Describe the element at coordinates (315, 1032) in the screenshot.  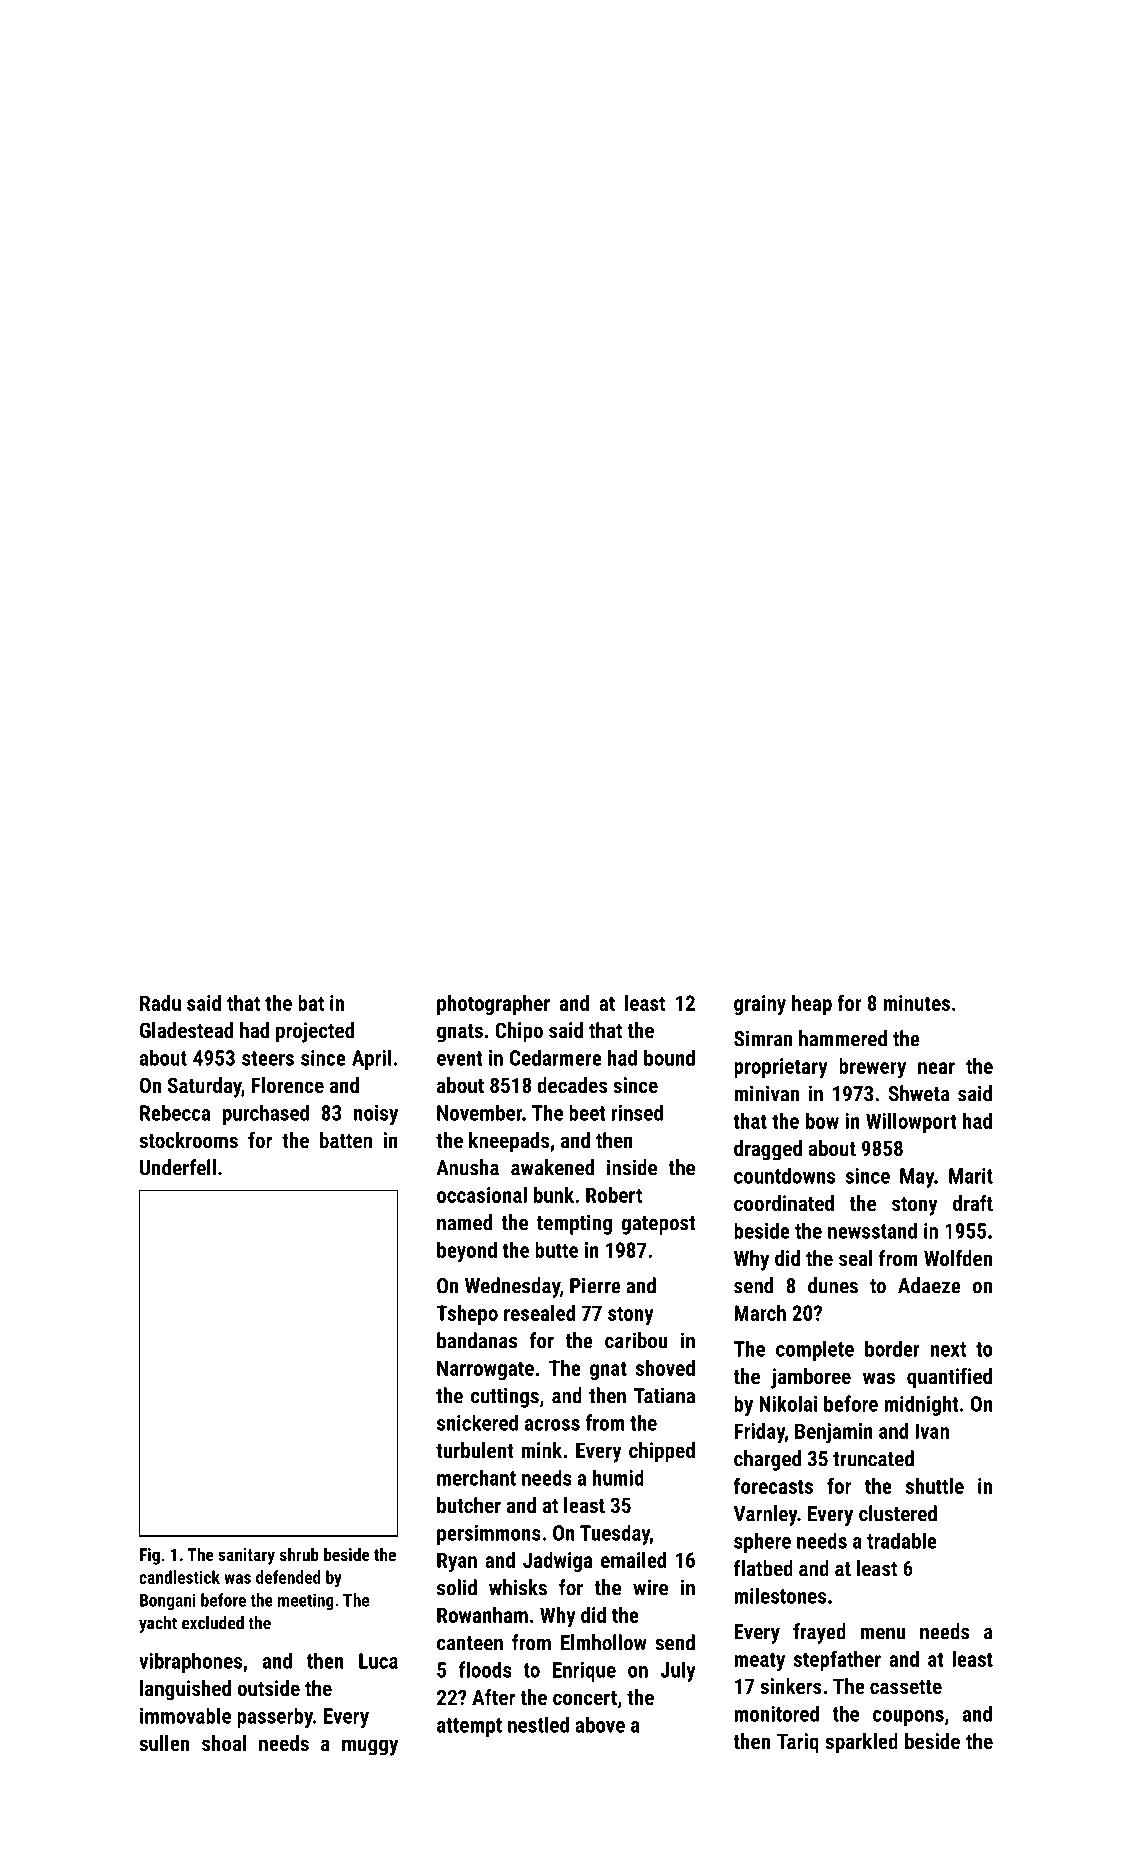
I see `projected` at that location.
